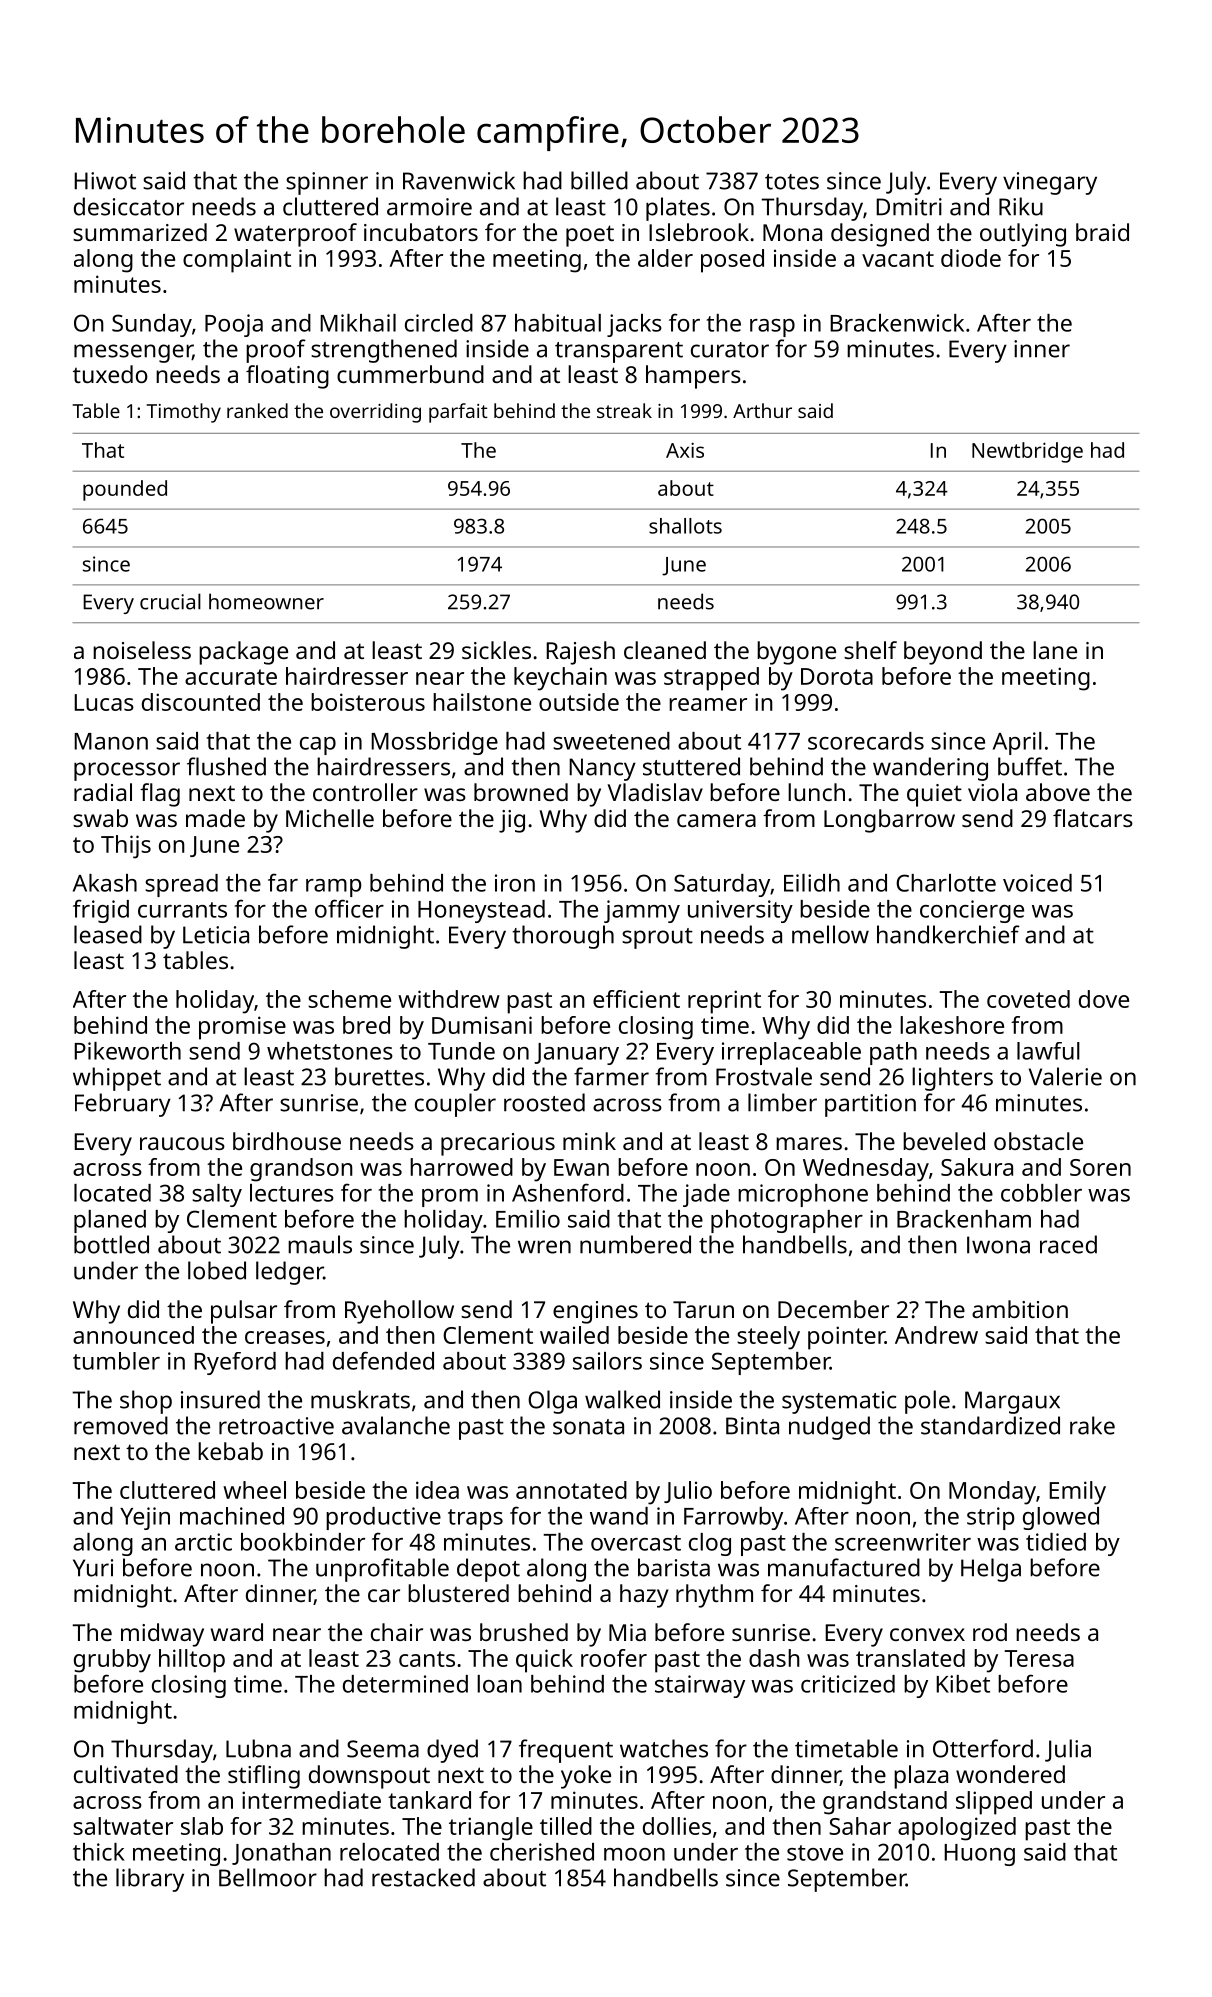 The image size is (1212, 1997). Describe the element at coordinates (1027, 452) in the screenshot. I see `Newtbridge` at that location.
